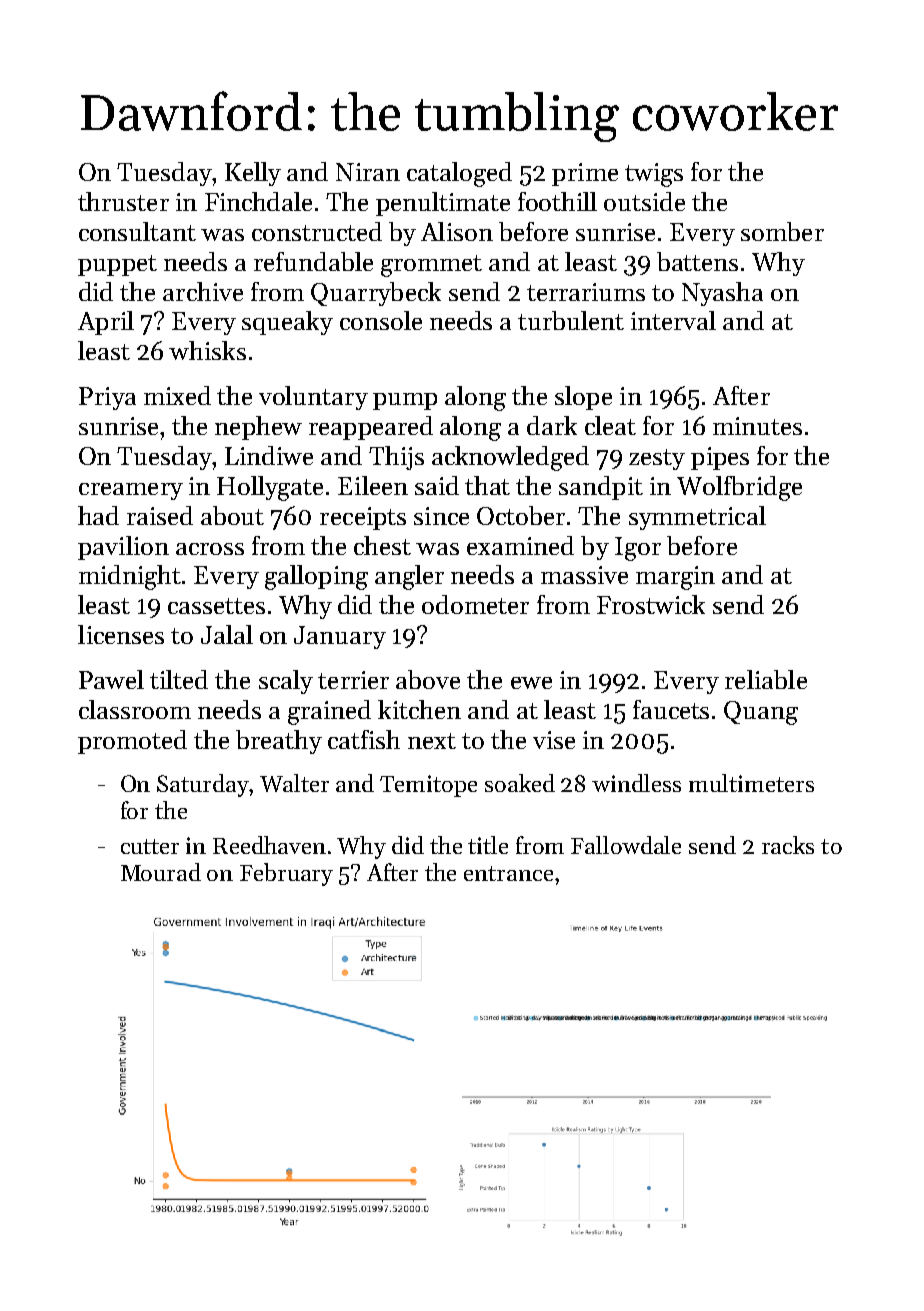  What do you see at coordinates (253, 174) in the page?
I see `Kelly` at bounding box center [253, 174].
